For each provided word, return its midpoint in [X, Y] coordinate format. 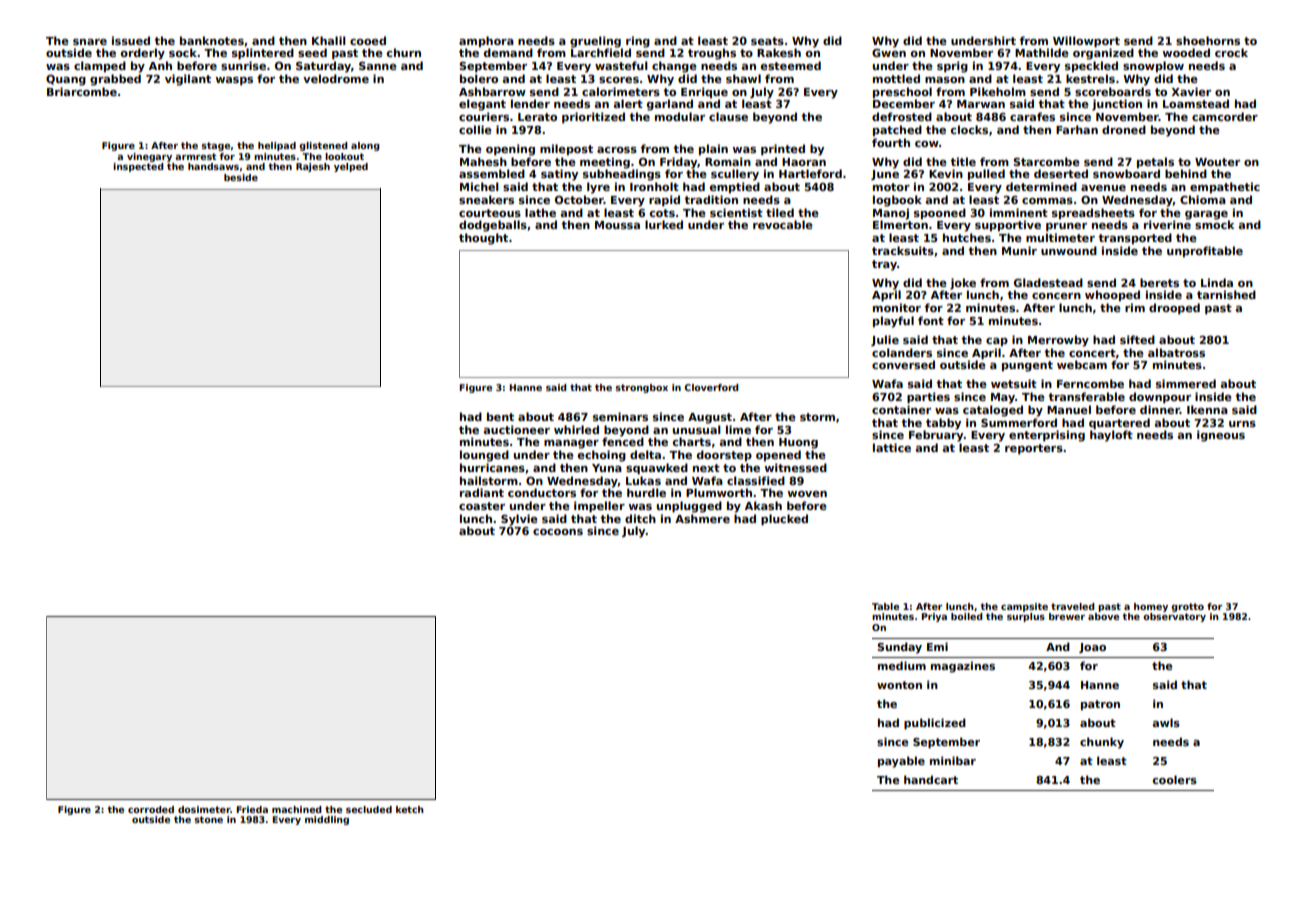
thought [483, 239]
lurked [664, 224]
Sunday [899, 648]
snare [90, 42]
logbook [897, 201]
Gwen [889, 53]
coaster [482, 506]
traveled [1073, 606]
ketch [410, 809]
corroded [151, 809]
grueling [595, 42]
